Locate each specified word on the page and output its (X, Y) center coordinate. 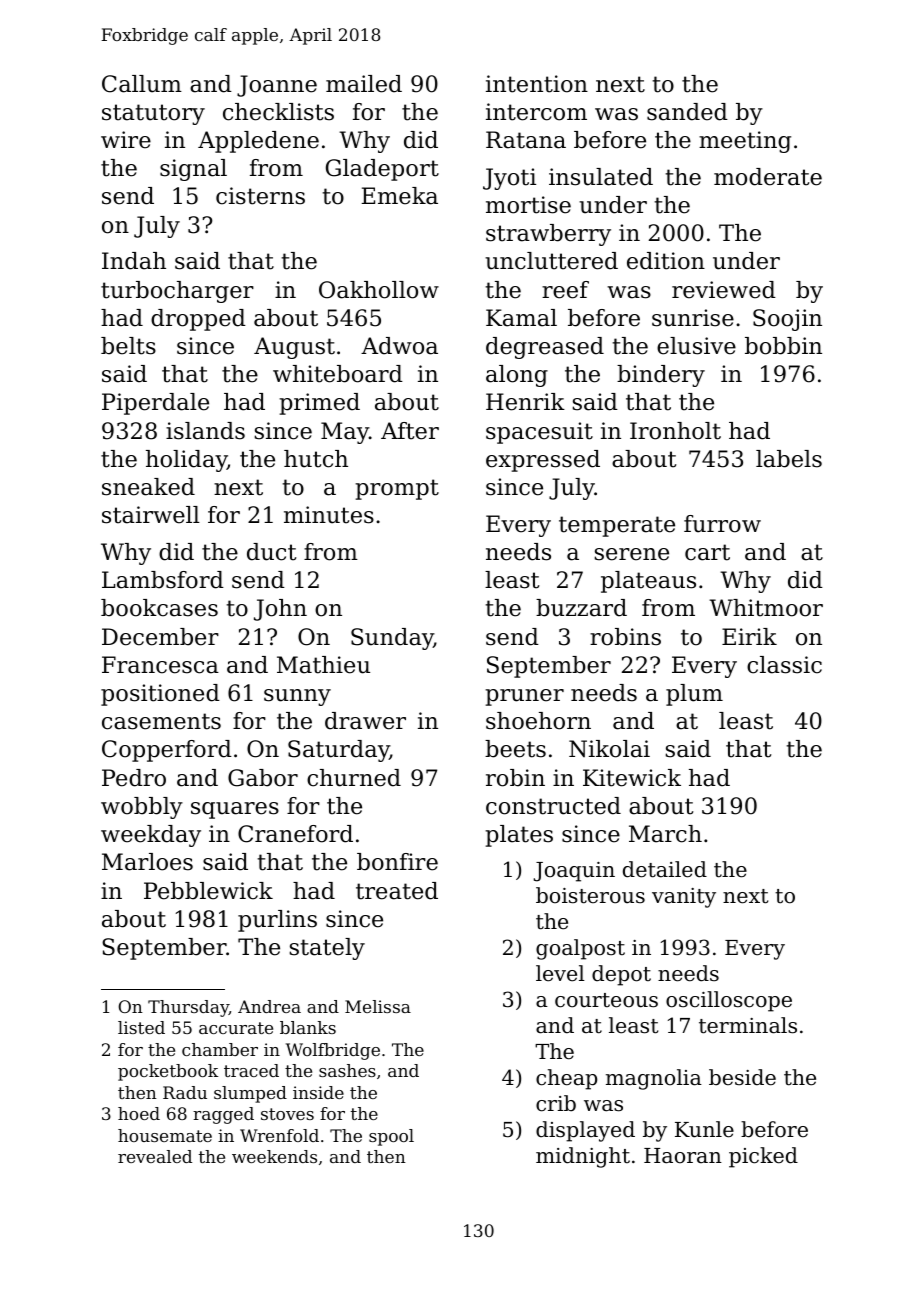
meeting (745, 142)
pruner (524, 697)
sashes (347, 1070)
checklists (278, 112)
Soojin (787, 320)
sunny (297, 697)
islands (205, 431)
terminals (748, 1025)
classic (784, 665)
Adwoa (399, 346)
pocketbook (168, 1072)
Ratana (526, 140)
